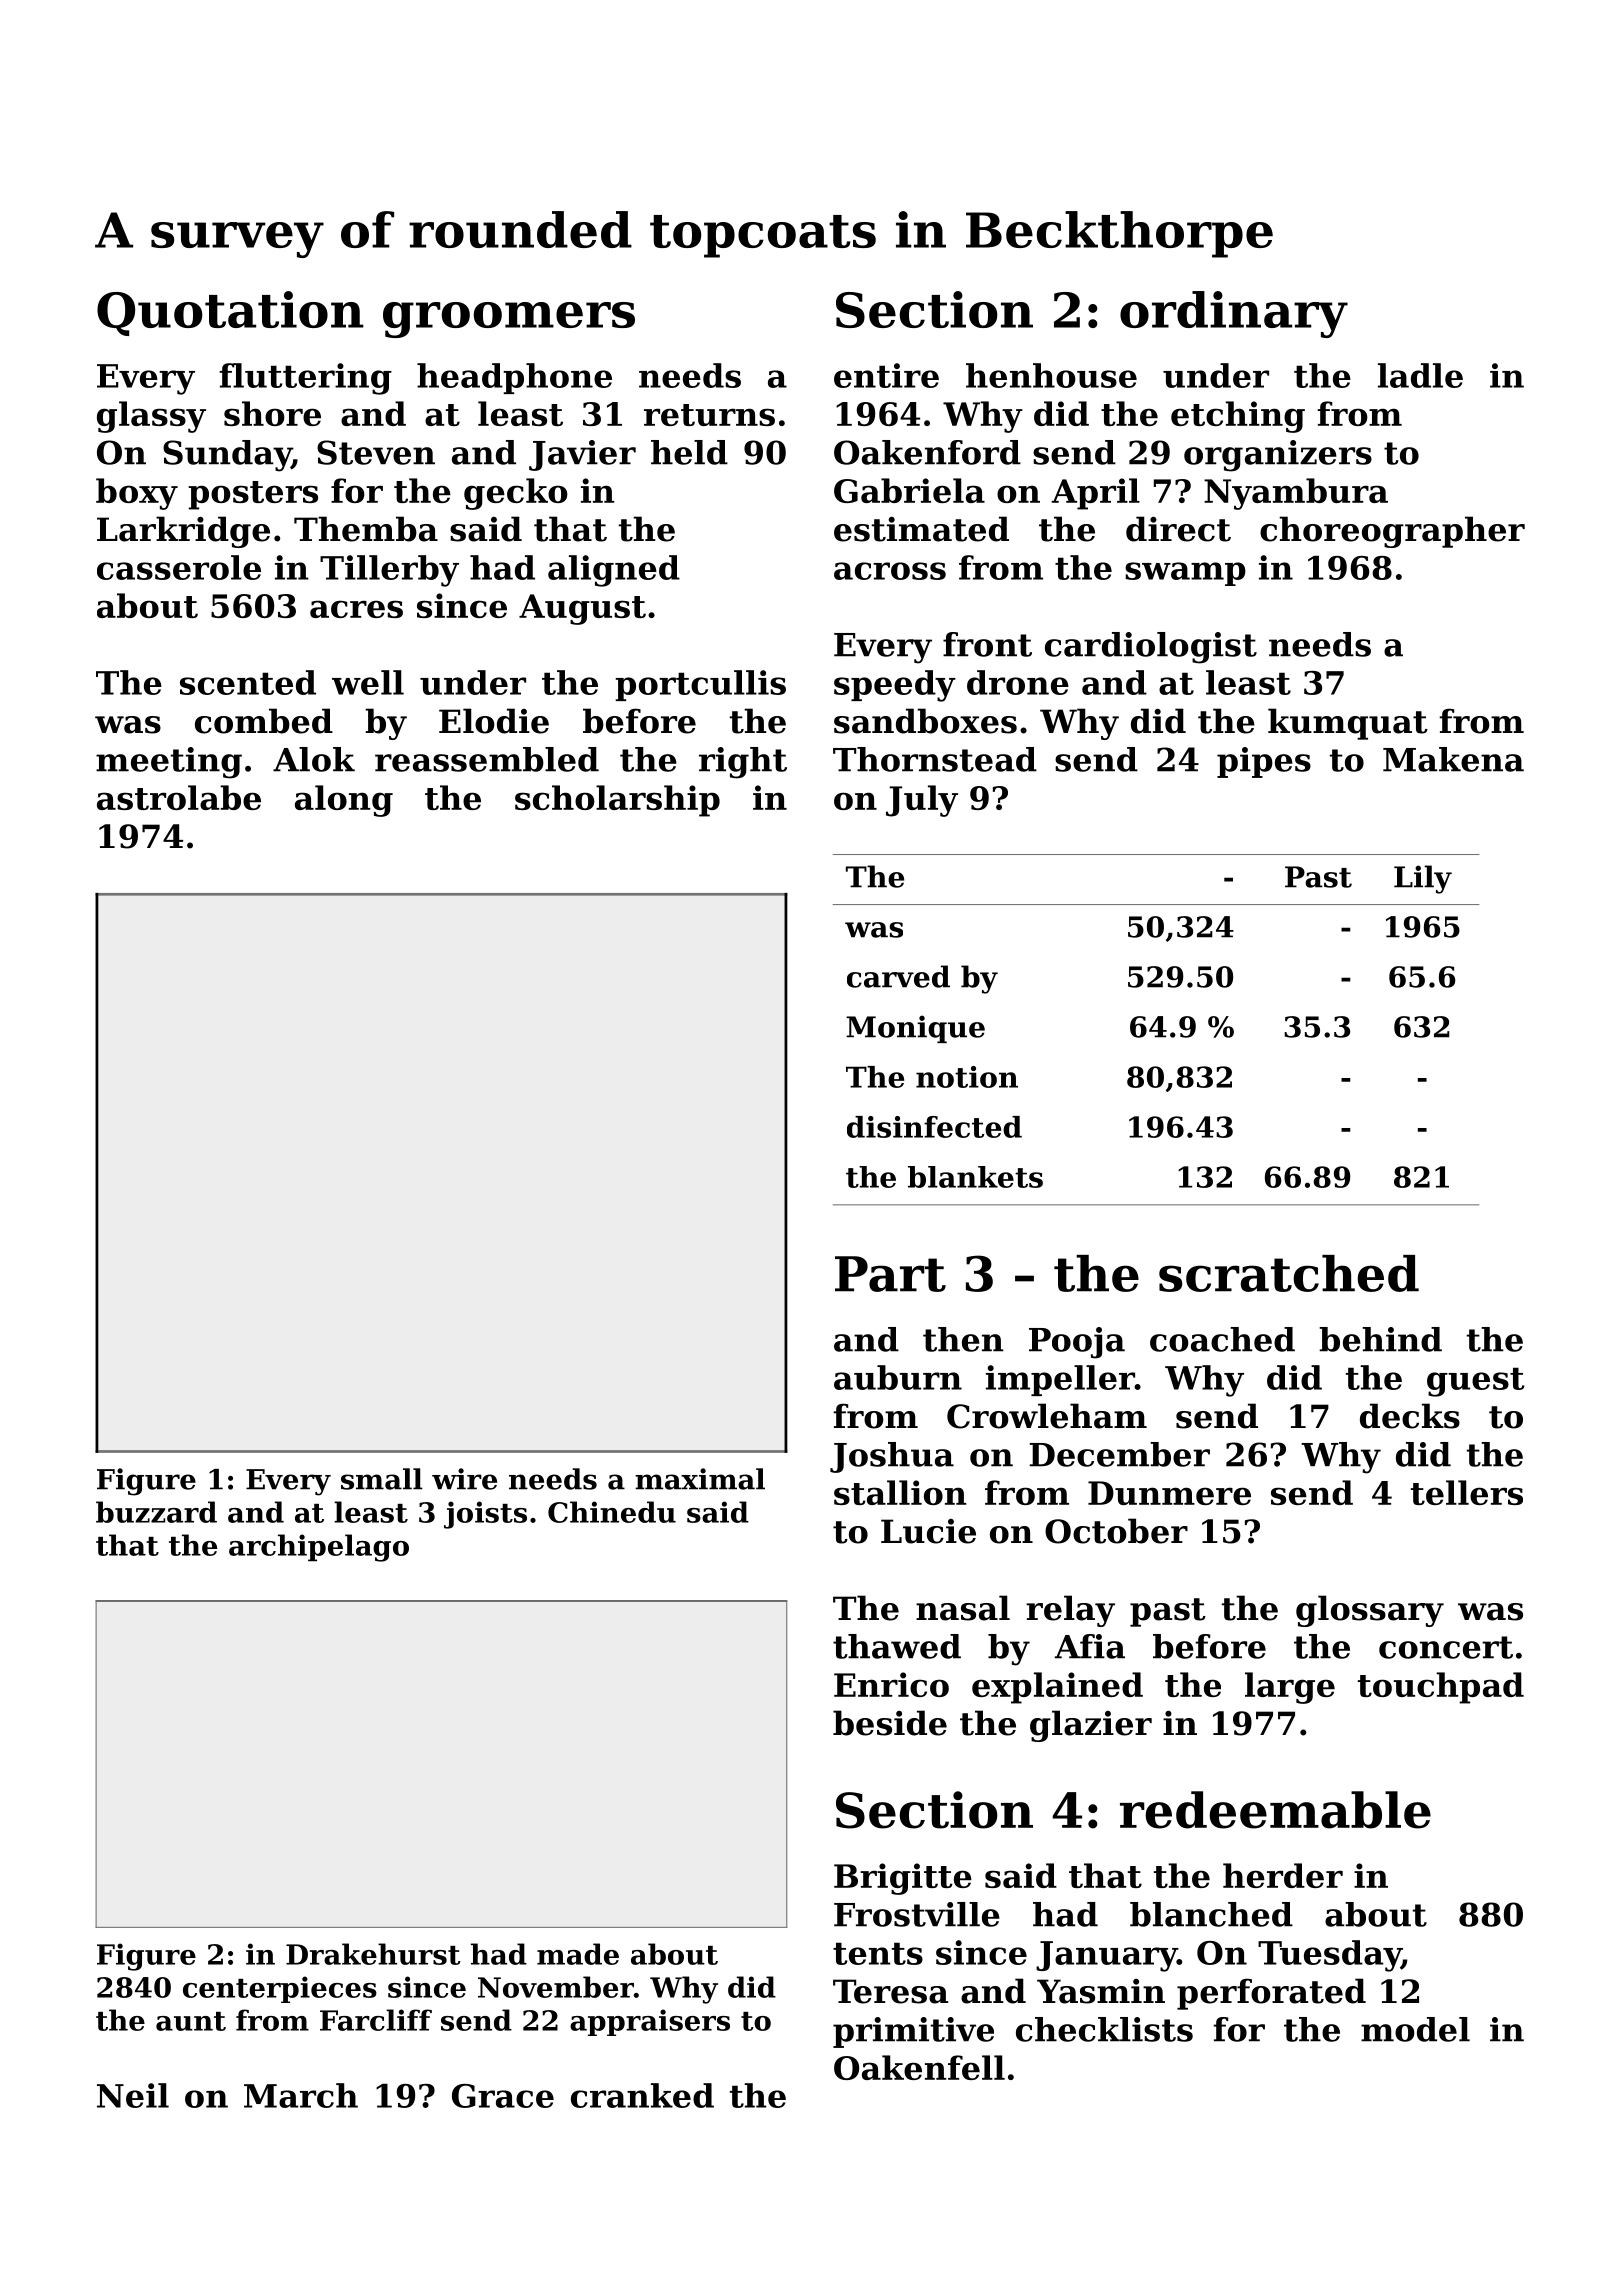 This screenshot has height=2292, width=1620. Describe the element at coordinates (319, 1548) in the screenshot. I see `archipelago` at that location.
